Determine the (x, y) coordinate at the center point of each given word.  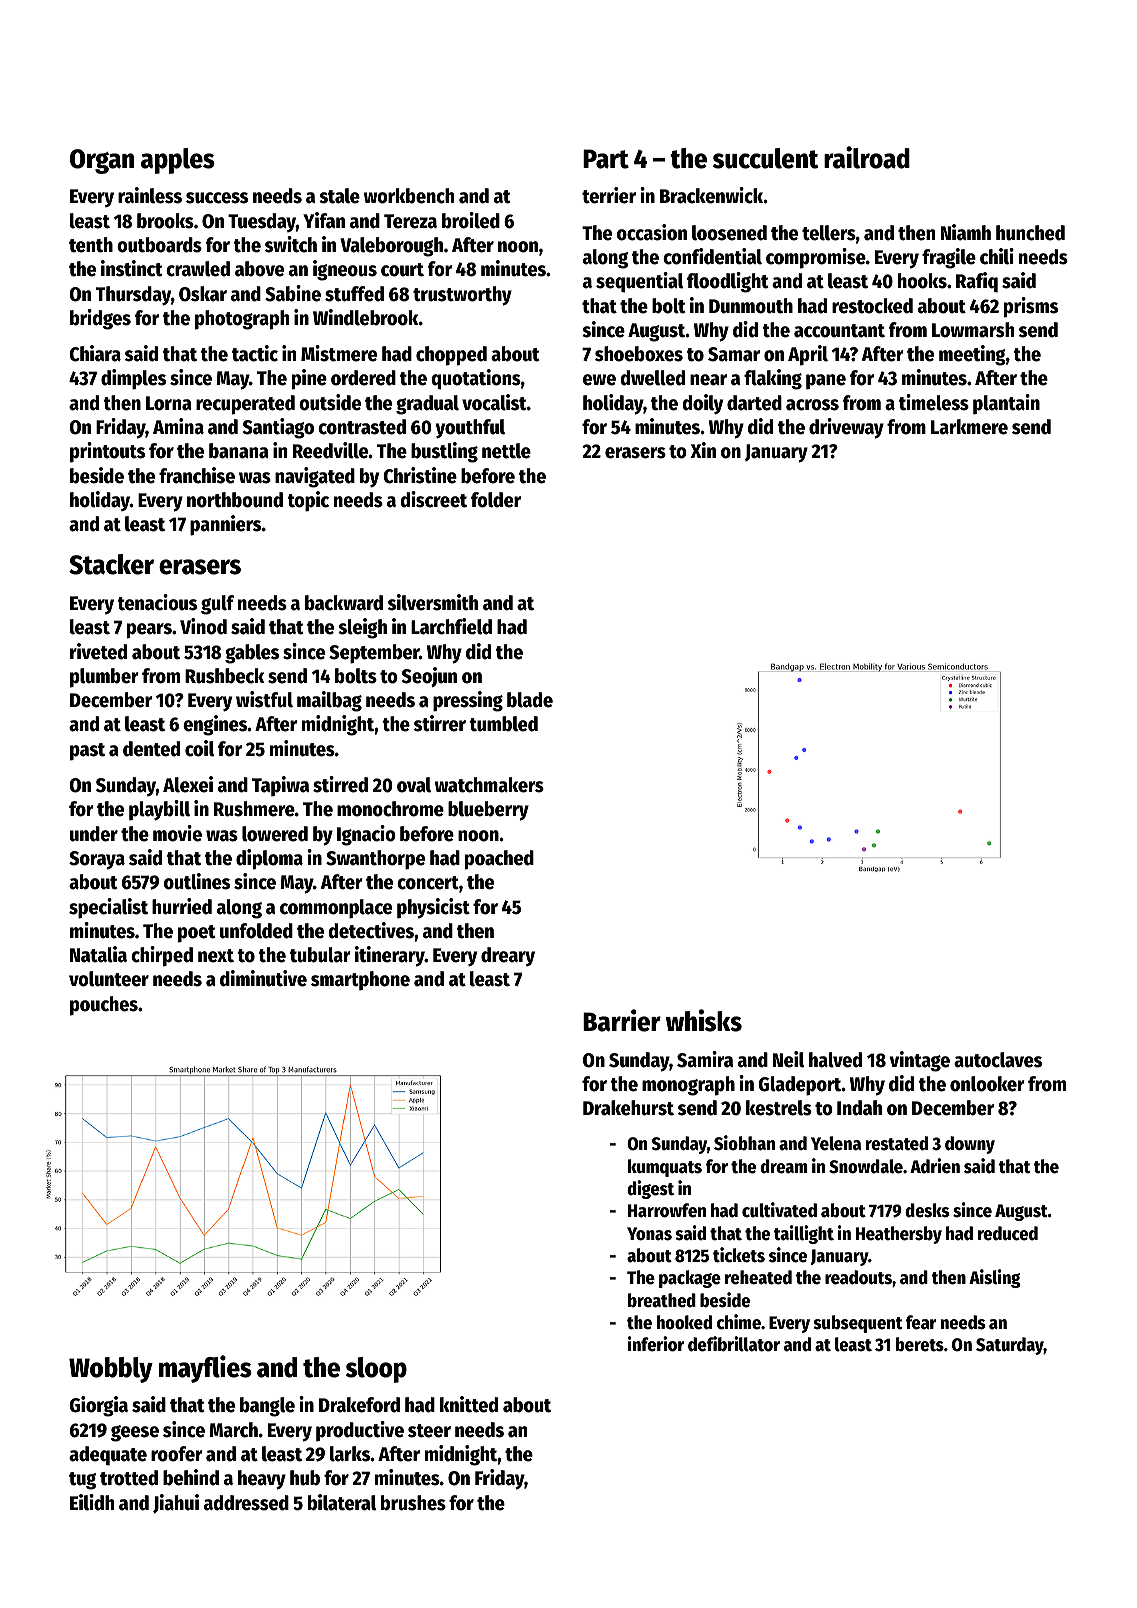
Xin (703, 450)
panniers (225, 525)
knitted (469, 1404)
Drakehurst (628, 1108)
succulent (766, 158)
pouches (104, 1006)
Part (606, 159)
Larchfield (451, 626)
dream (784, 1166)
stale (339, 196)
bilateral (342, 1502)
